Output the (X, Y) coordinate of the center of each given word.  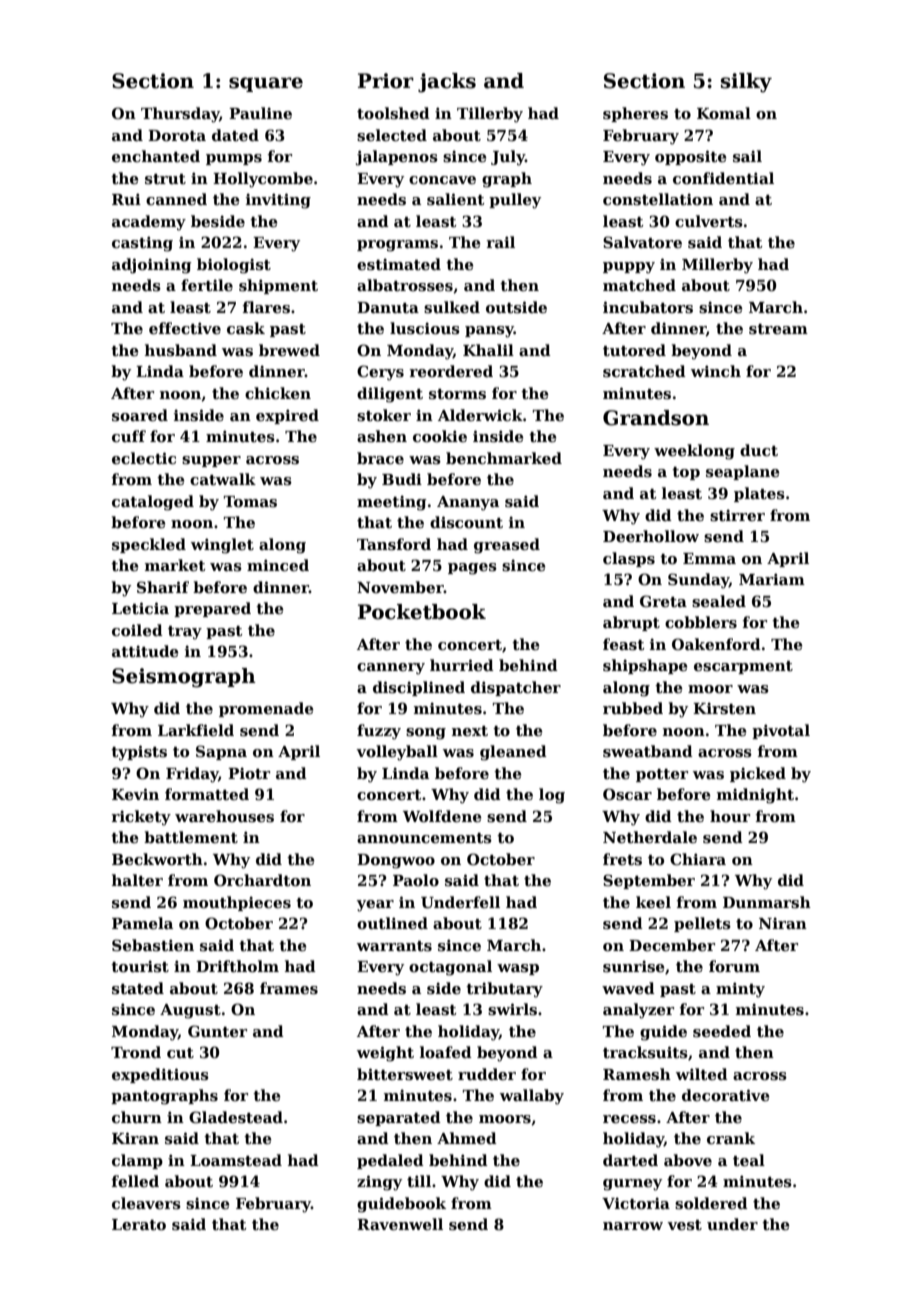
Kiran (135, 1138)
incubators (648, 307)
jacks (447, 83)
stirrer (737, 515)
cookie (440, 436)
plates (759, 494)
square (266, 84)
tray (185, 633)
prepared (212, 609)
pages (472, 569)
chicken (278, 393)
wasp (518, 969)
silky (746, 83)
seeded (722, 1031)
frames (289, 988)
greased (507, 546)
